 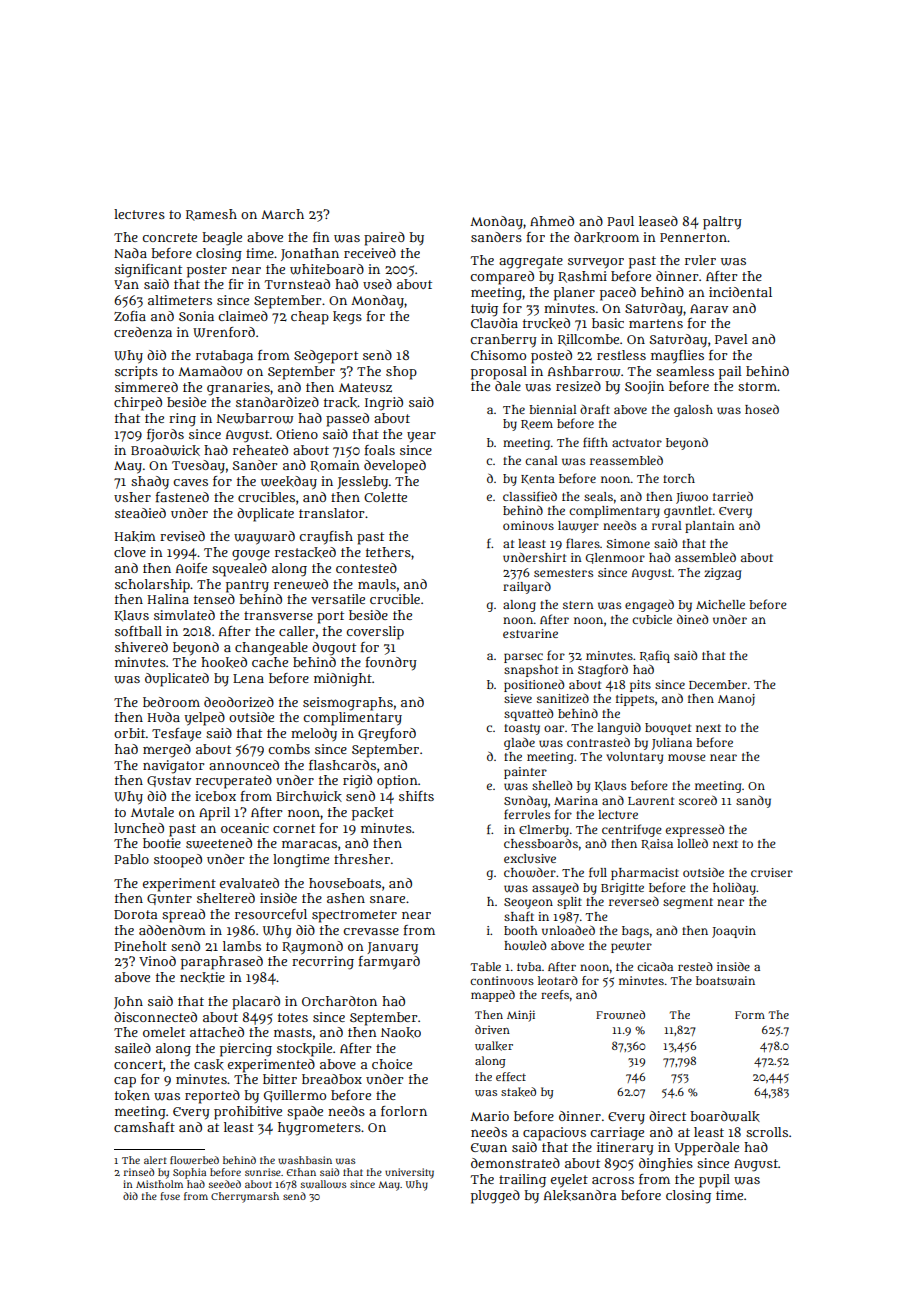 What do you see at coordinates (552, 221) in the screenshot?
I see `Ahmed` at bounding box center [552, 221].
